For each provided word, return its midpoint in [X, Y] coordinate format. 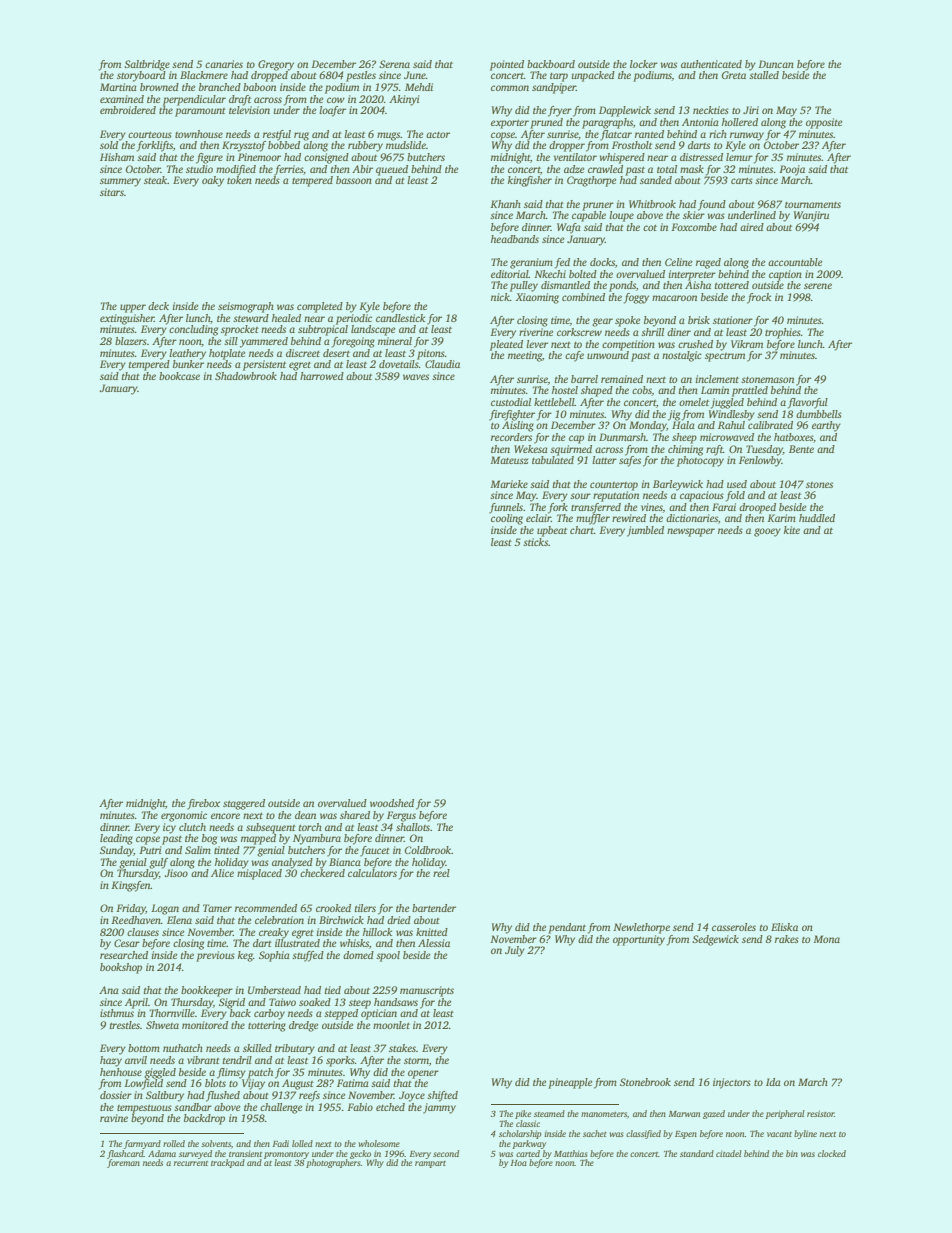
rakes [787, 939]
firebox [203, 804]
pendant [567, 928]
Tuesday [764, 450]
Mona [826, 939]
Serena [394, 64]
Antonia [700, 122]
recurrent [191, 1163]
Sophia [274, 956]
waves [416, 377]
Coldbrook [428, 850]
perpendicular [194, 100]
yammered [264, 342]
